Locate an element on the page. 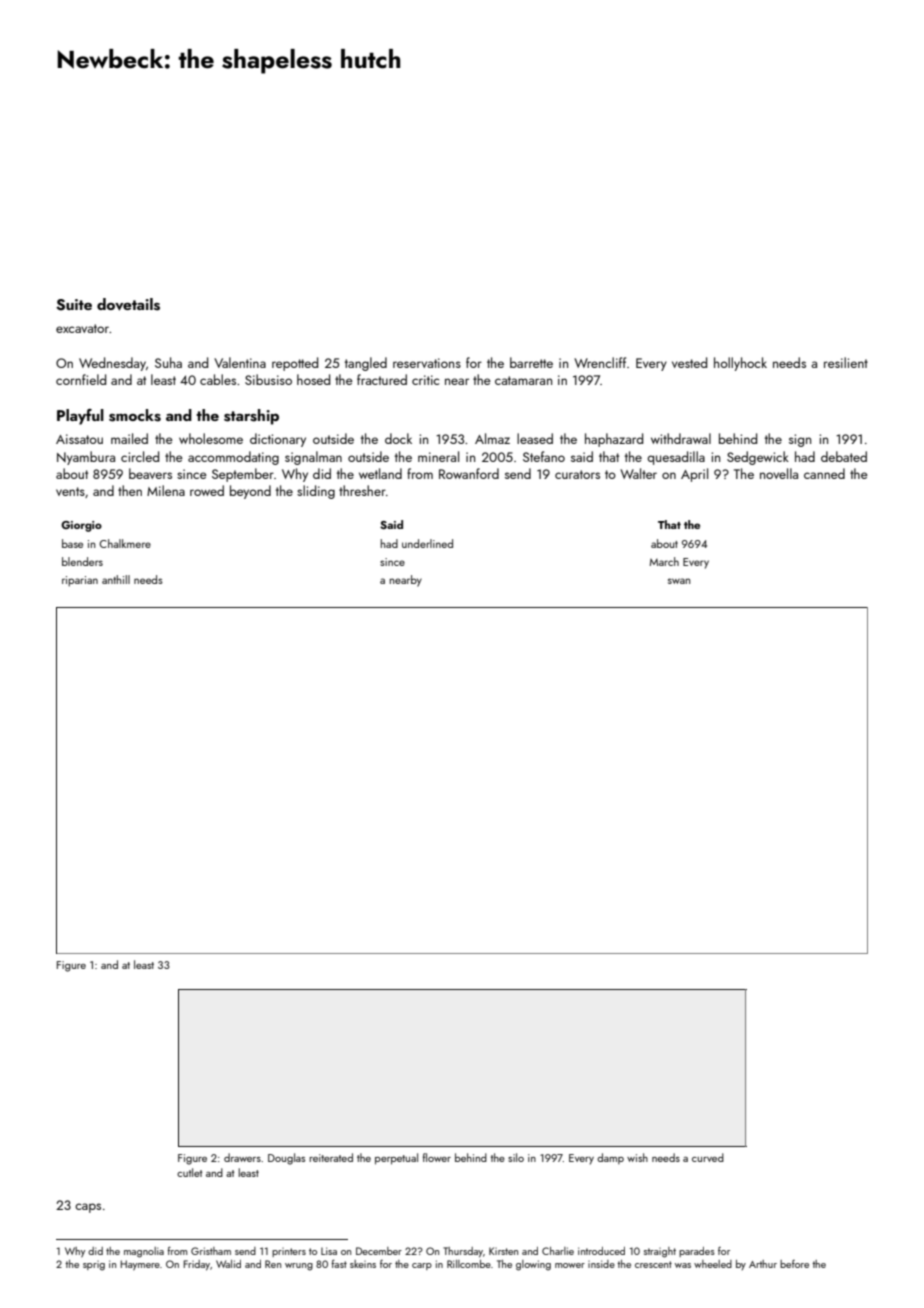  caps is located at coordinates (88, 1208).
